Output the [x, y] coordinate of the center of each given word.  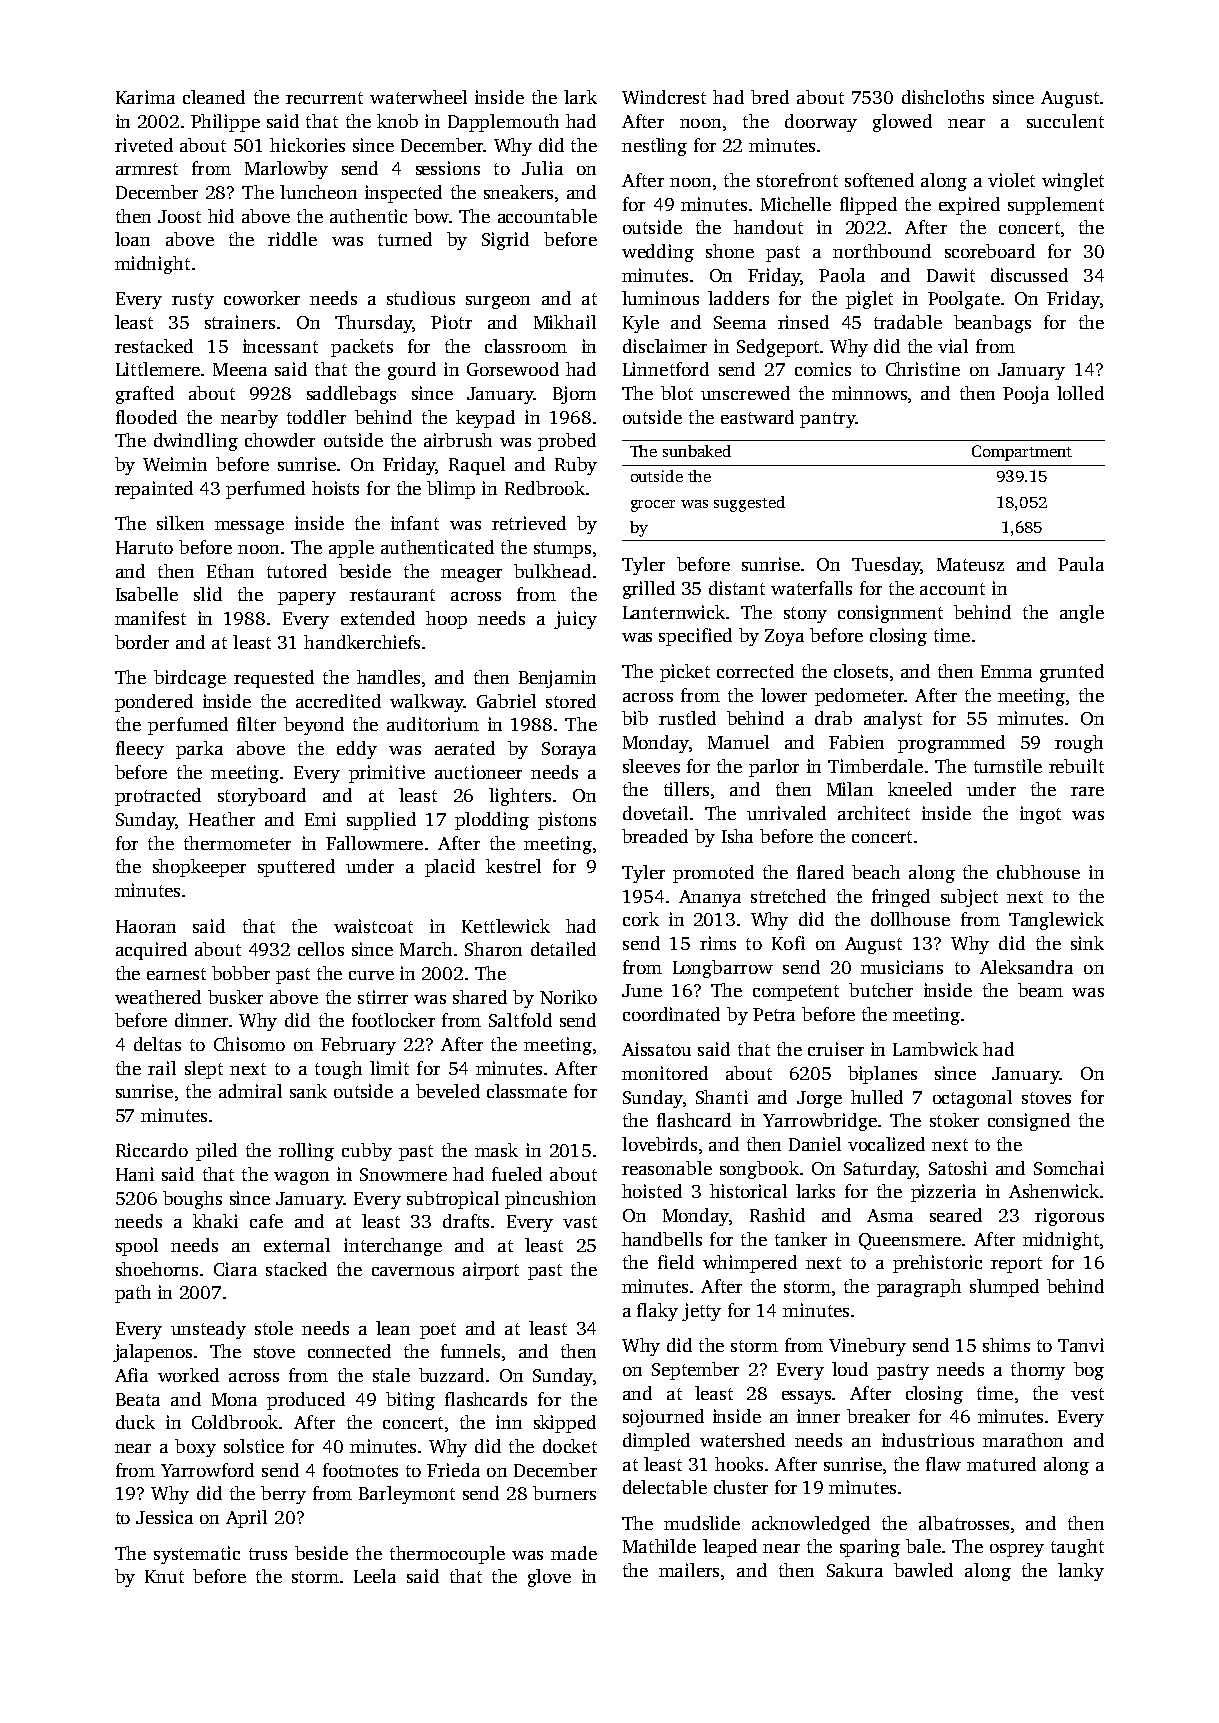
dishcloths [943, 97]
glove [549, 1578]
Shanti [722, 1097]
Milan [850, 789]
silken [180, 523]
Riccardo [152, 1150]
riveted [144, 145]
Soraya [569, 750]
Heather [222, 819]
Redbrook [545, 488]
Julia [542, 168]
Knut [164, 1576]
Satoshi [958, 1168]
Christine [923, 369]
